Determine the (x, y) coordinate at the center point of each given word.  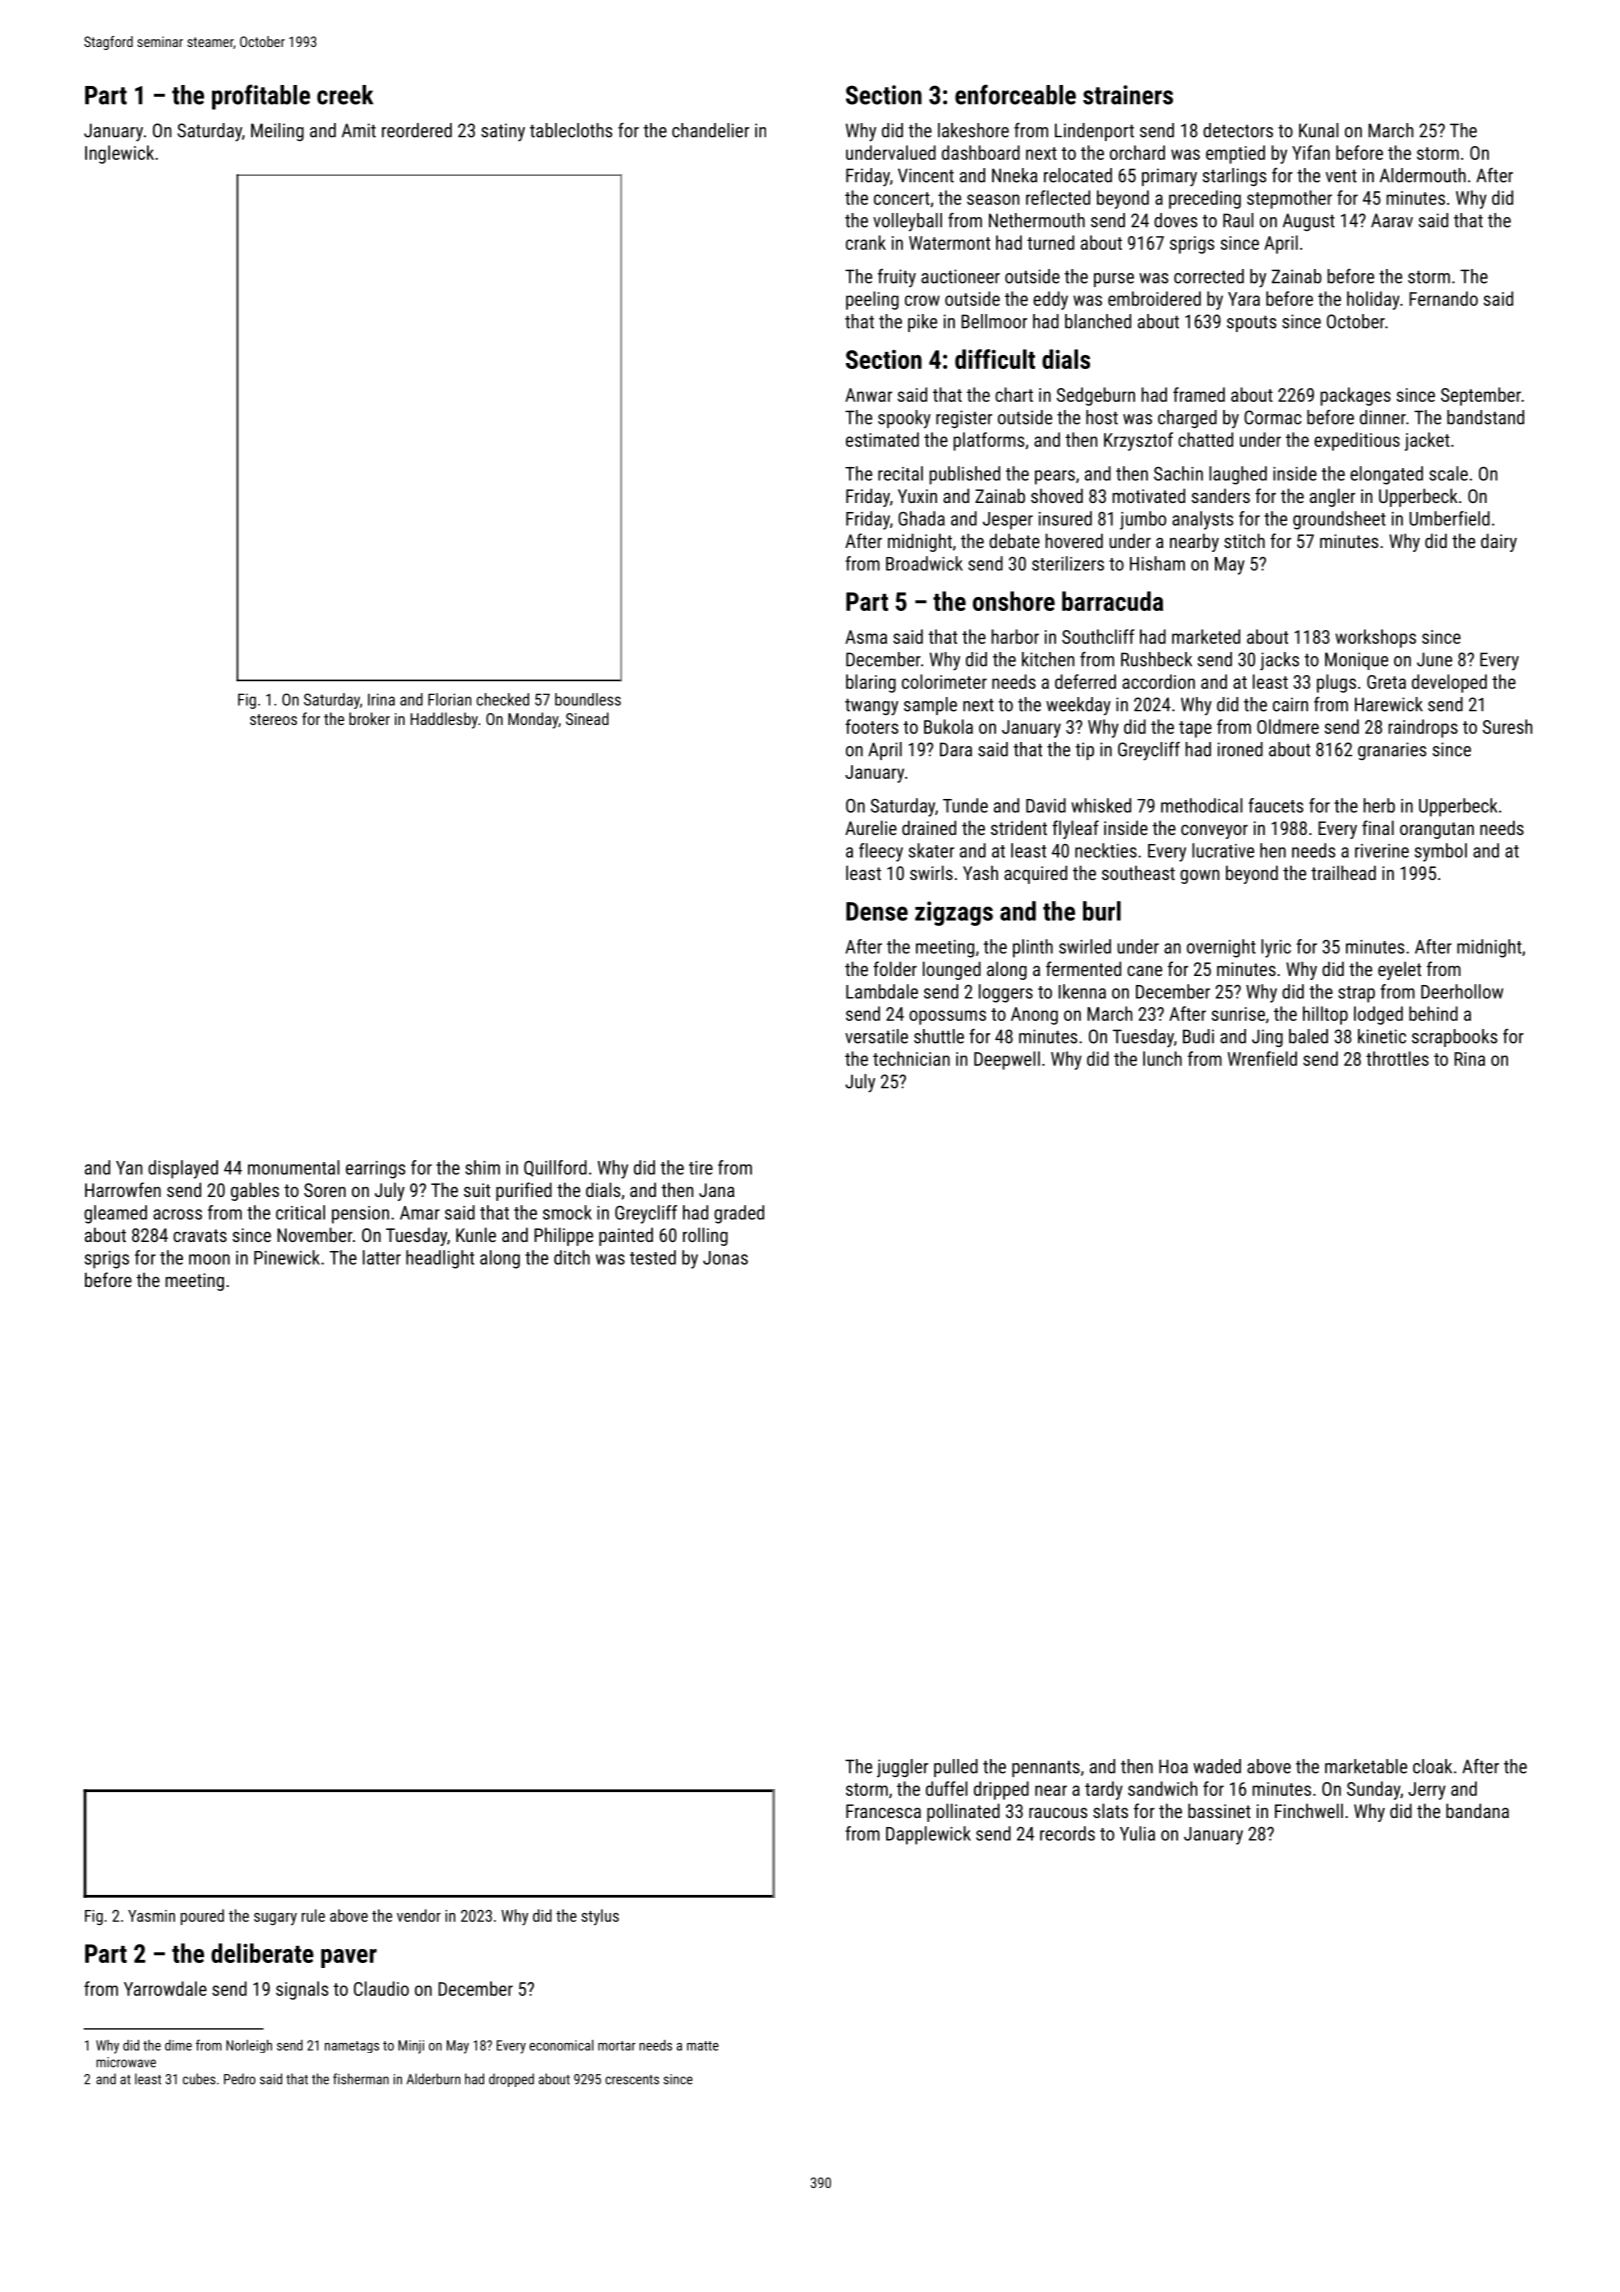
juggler (902, 1768)
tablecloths (571, 130)
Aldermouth (1423, 175)
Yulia (1137, 1833)
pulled (956, 1768)
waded (1217, 1766)
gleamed (115, 1214)
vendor (419, 1915)
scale (1448, 473)
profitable (261, 97)
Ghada (921, 518)
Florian (449, 699)
